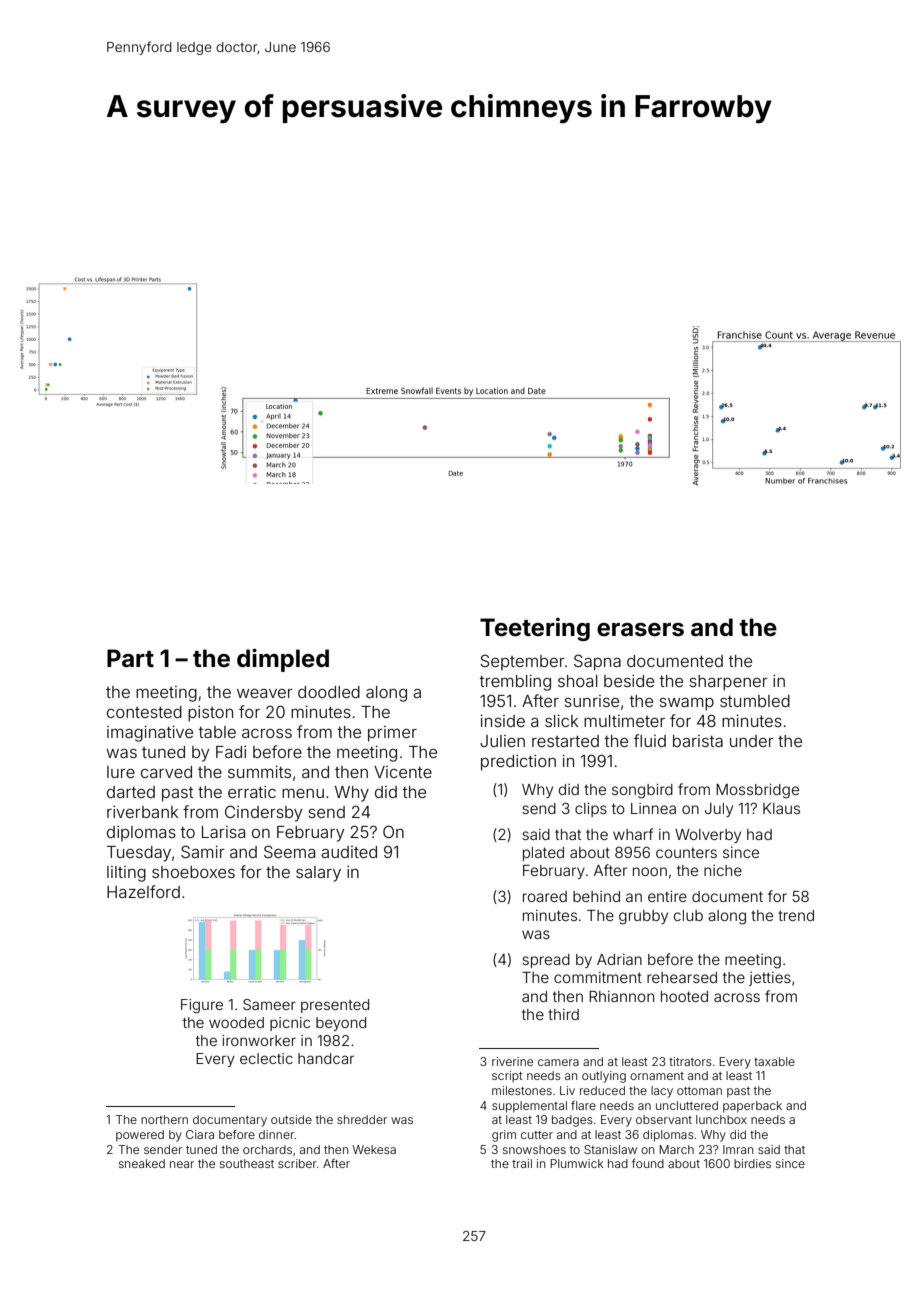 Image resolution: width=924 pixels, height=1314 pixels. Describe the element at coordinates (535, 629) in the page. I see `Teetering` at that location.
